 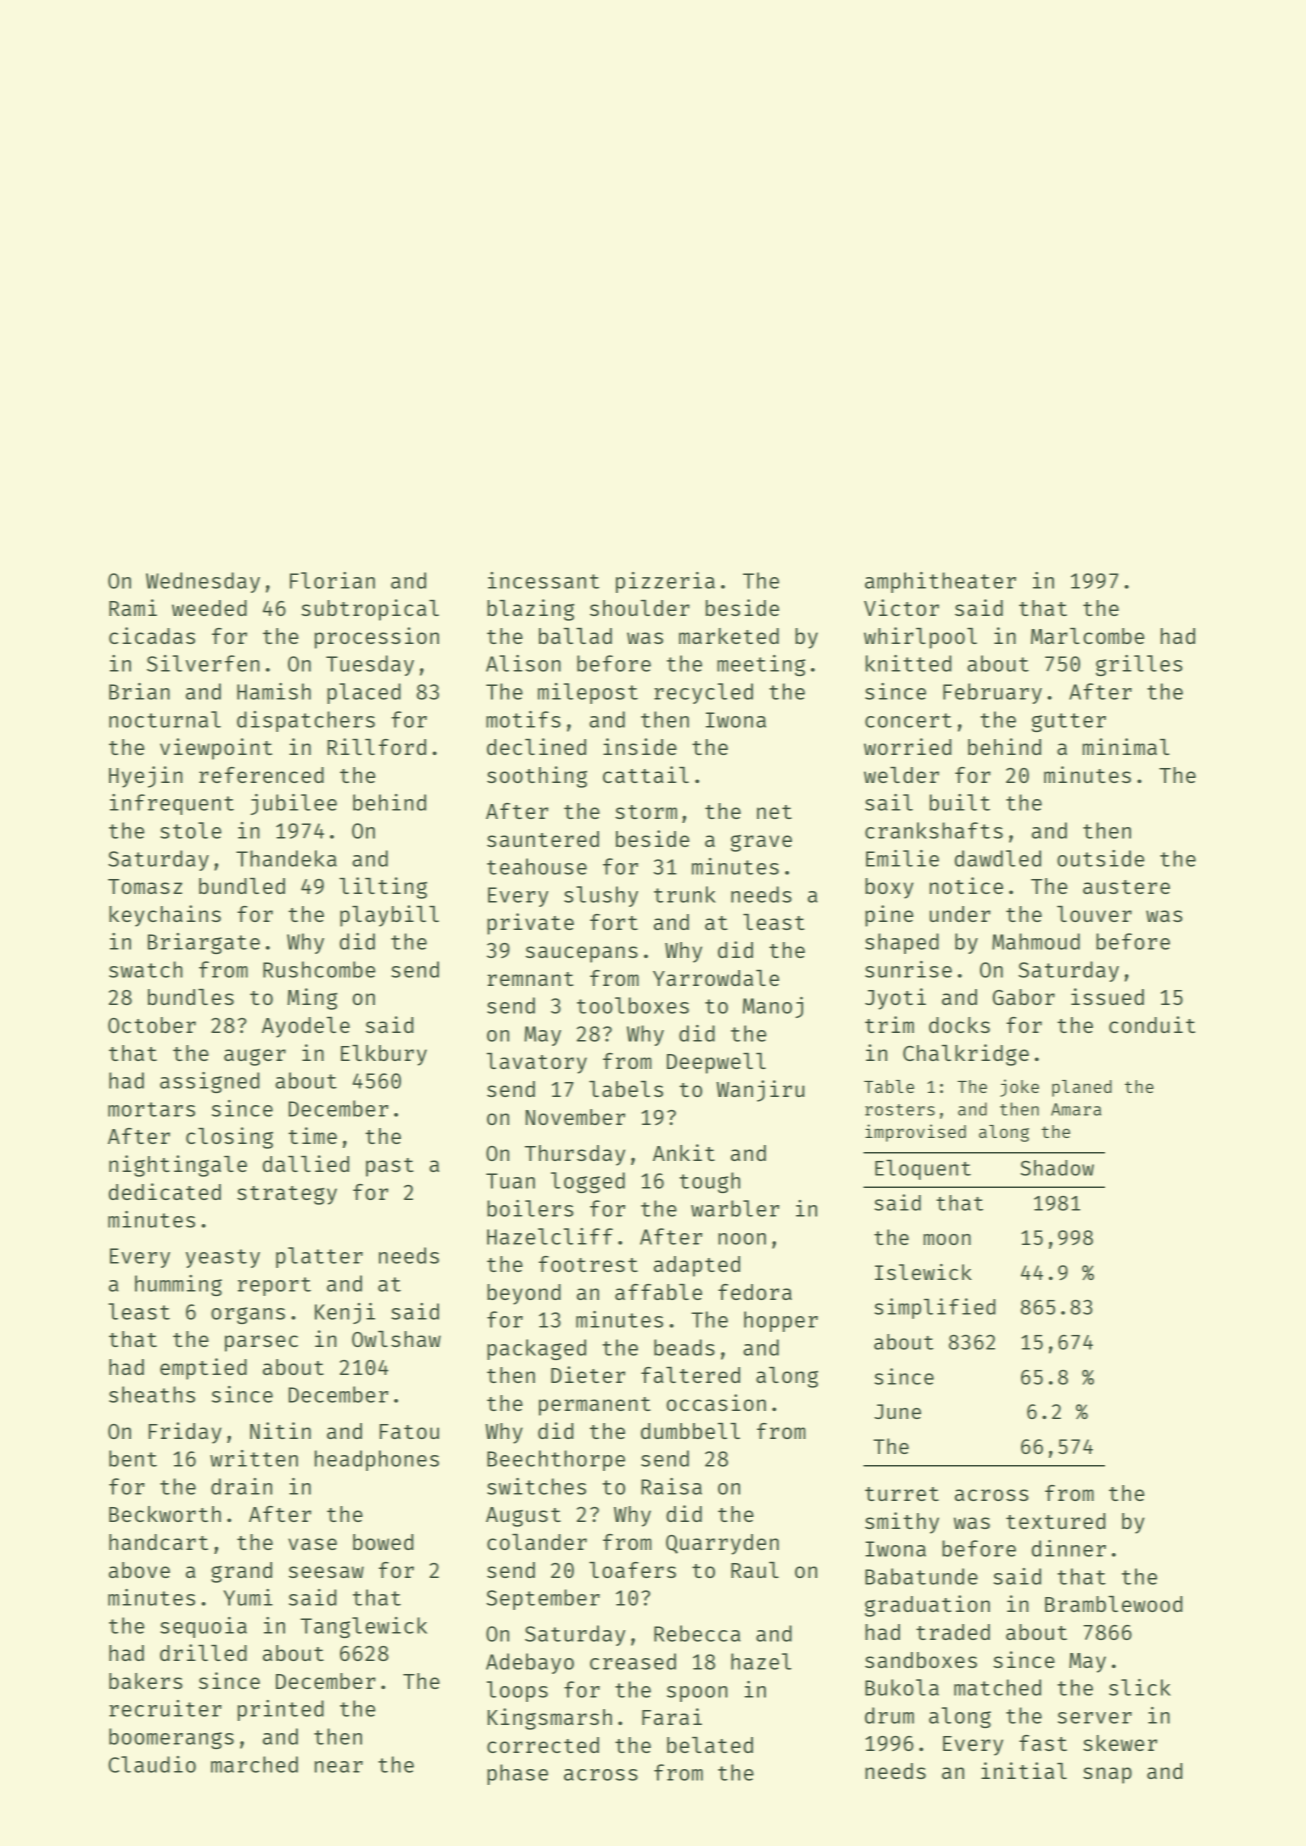 I want to click on soothing, so click(x=537, y=777).
